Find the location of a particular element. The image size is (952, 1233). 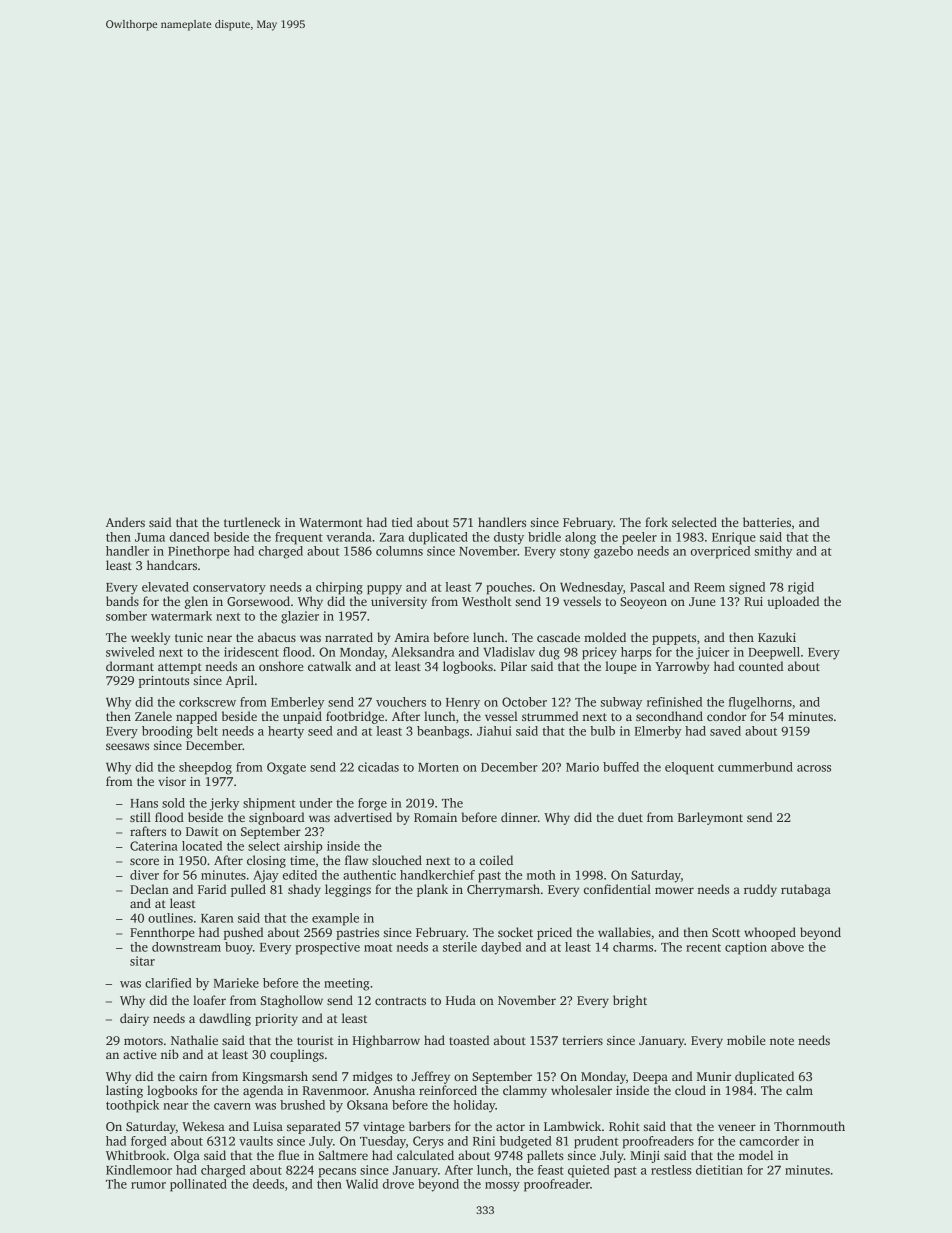

bright is located at coordinates (630, 1001).
